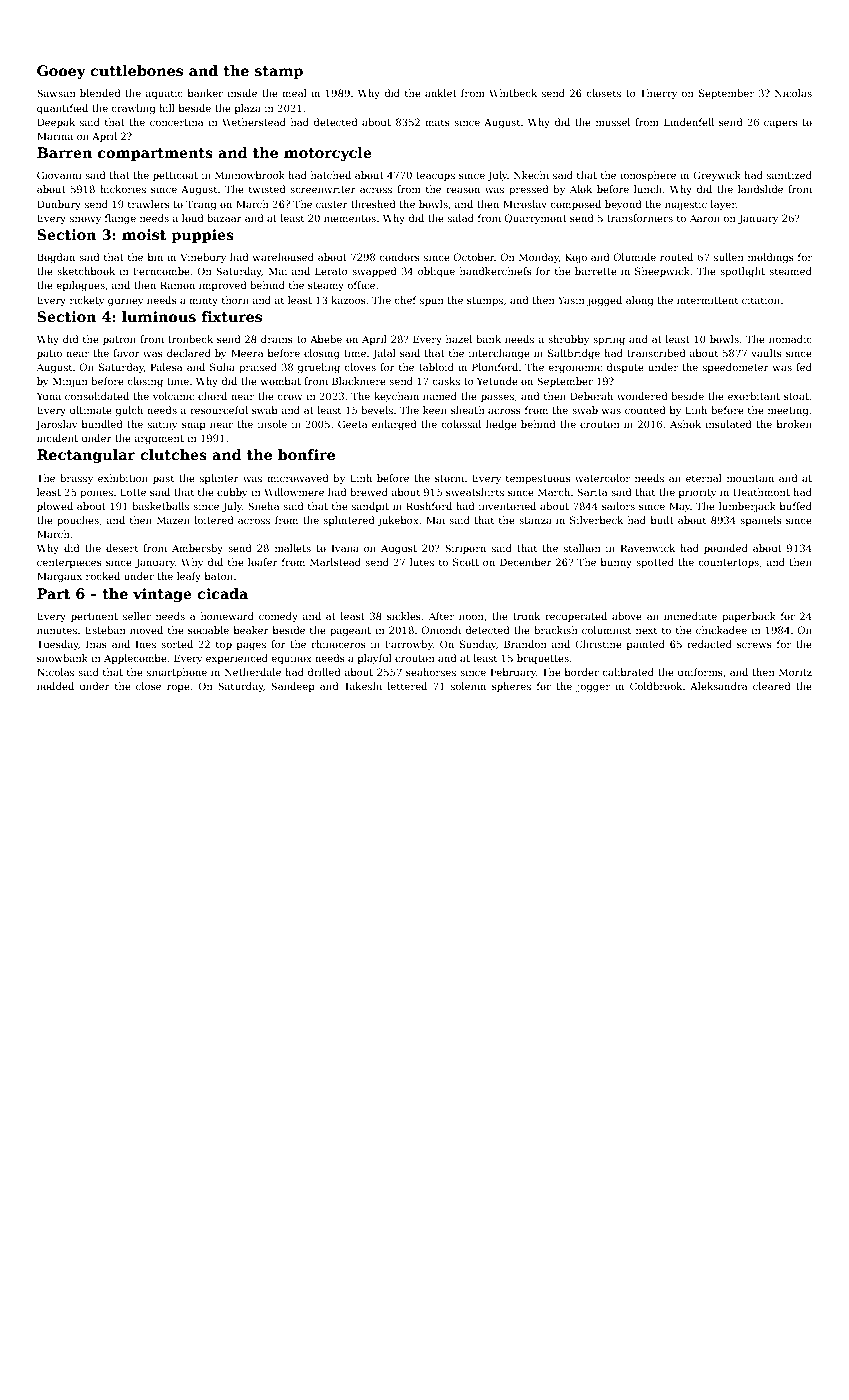 Image resolution: width=849 pixels, height=1400 pixels. I want to click on Lindenfell, so click(689, 122).
